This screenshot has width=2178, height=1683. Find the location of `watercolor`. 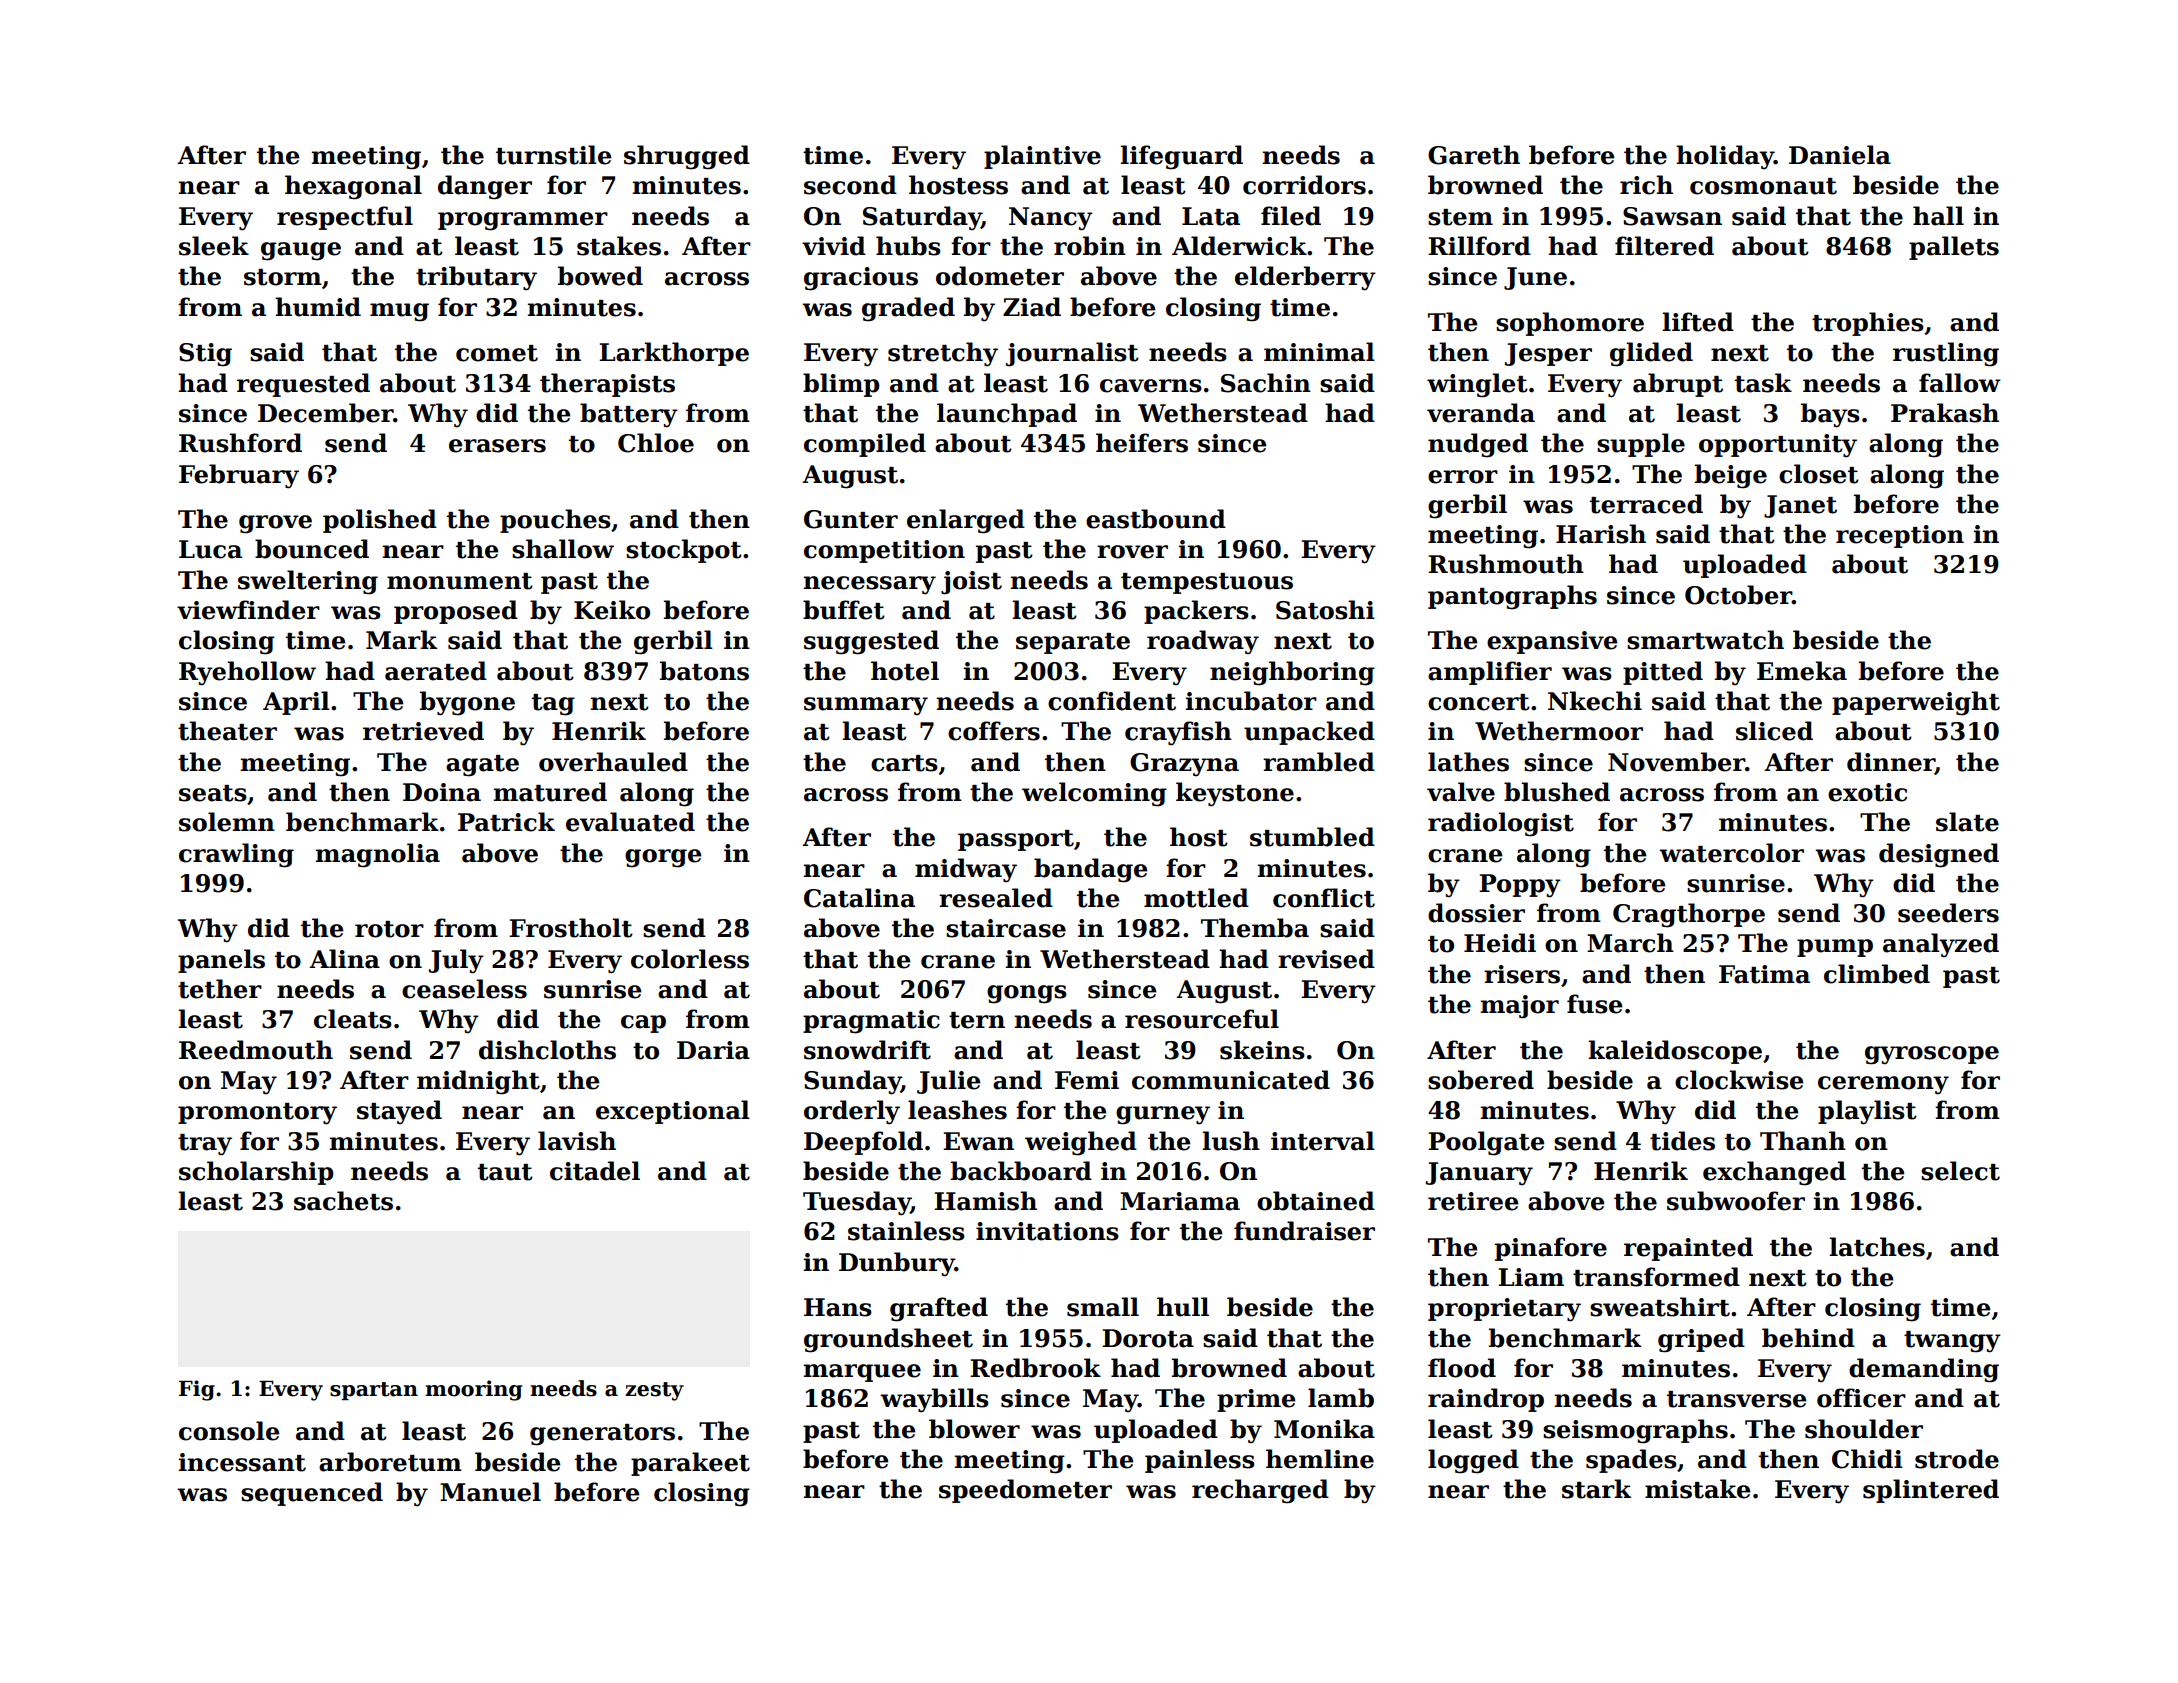

watercolor is located at coordinates (1731, 853).
